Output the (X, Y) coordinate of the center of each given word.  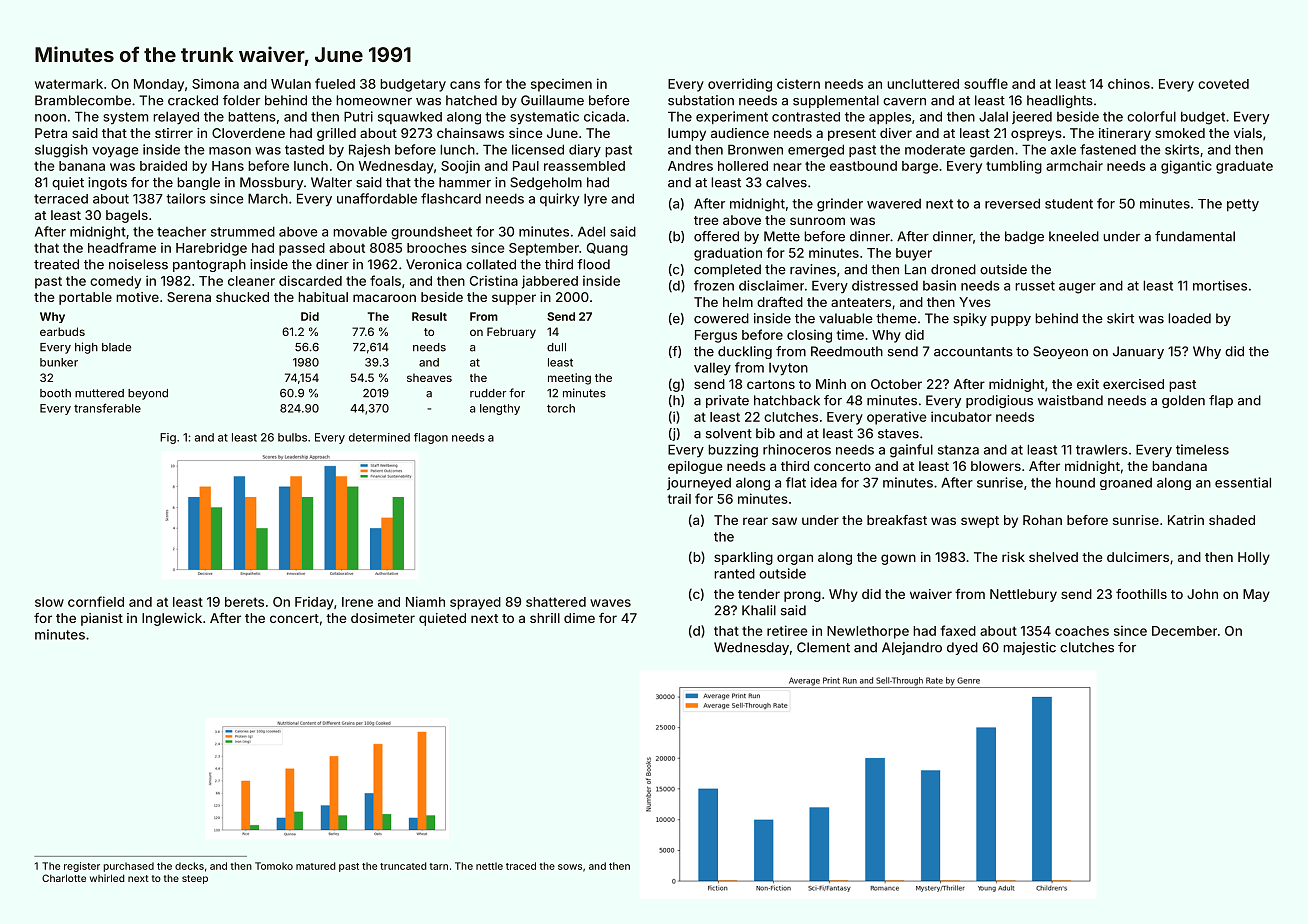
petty (1243, 205)
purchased (128, 867)
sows (570, 867)
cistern (798, 84)
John (1202, 594)
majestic (1029, 648)
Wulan (291, 84)
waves (610, 603)
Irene (357, 602)
